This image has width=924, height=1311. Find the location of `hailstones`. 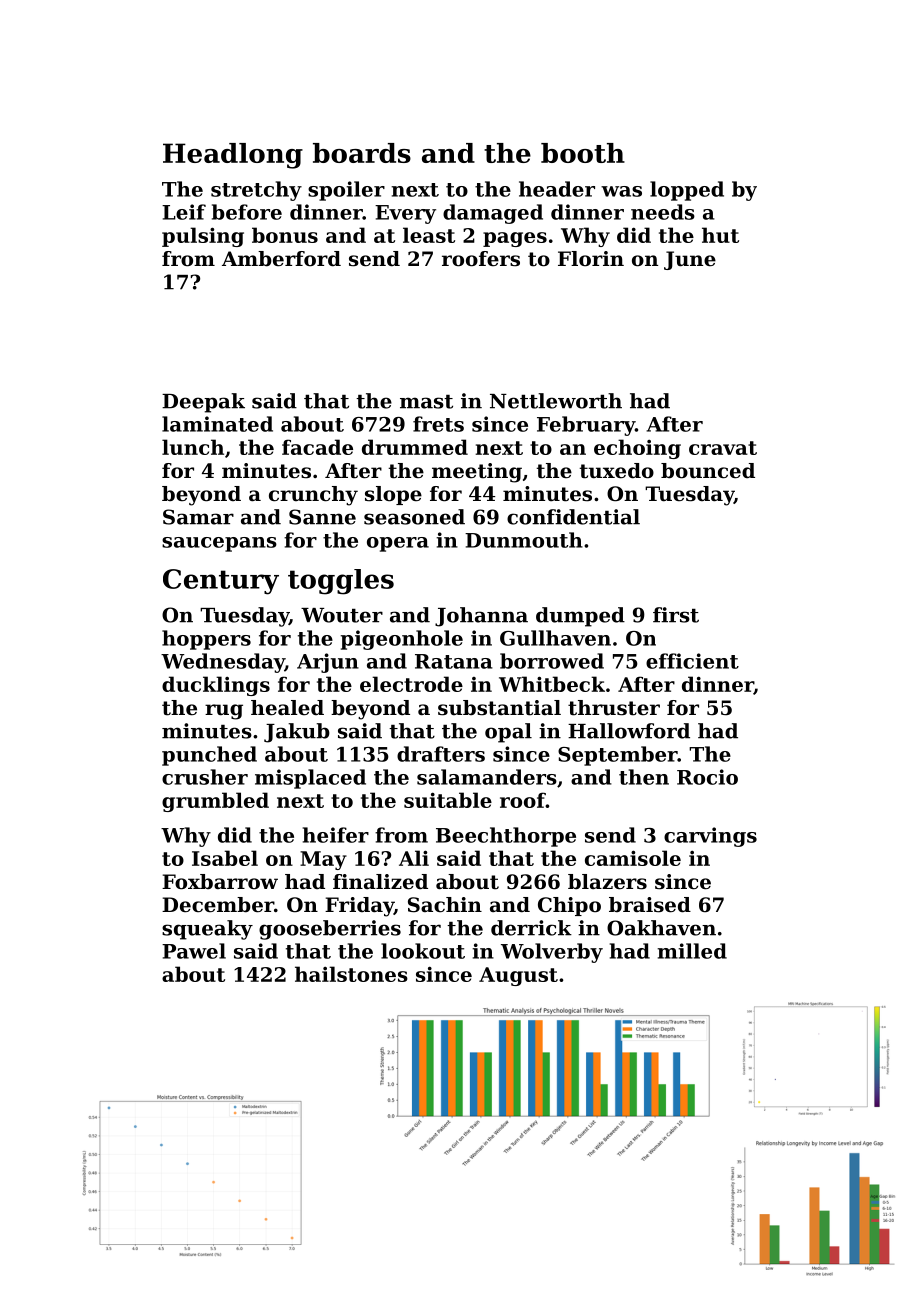

hailstones is located at coordinates (351, 974).
